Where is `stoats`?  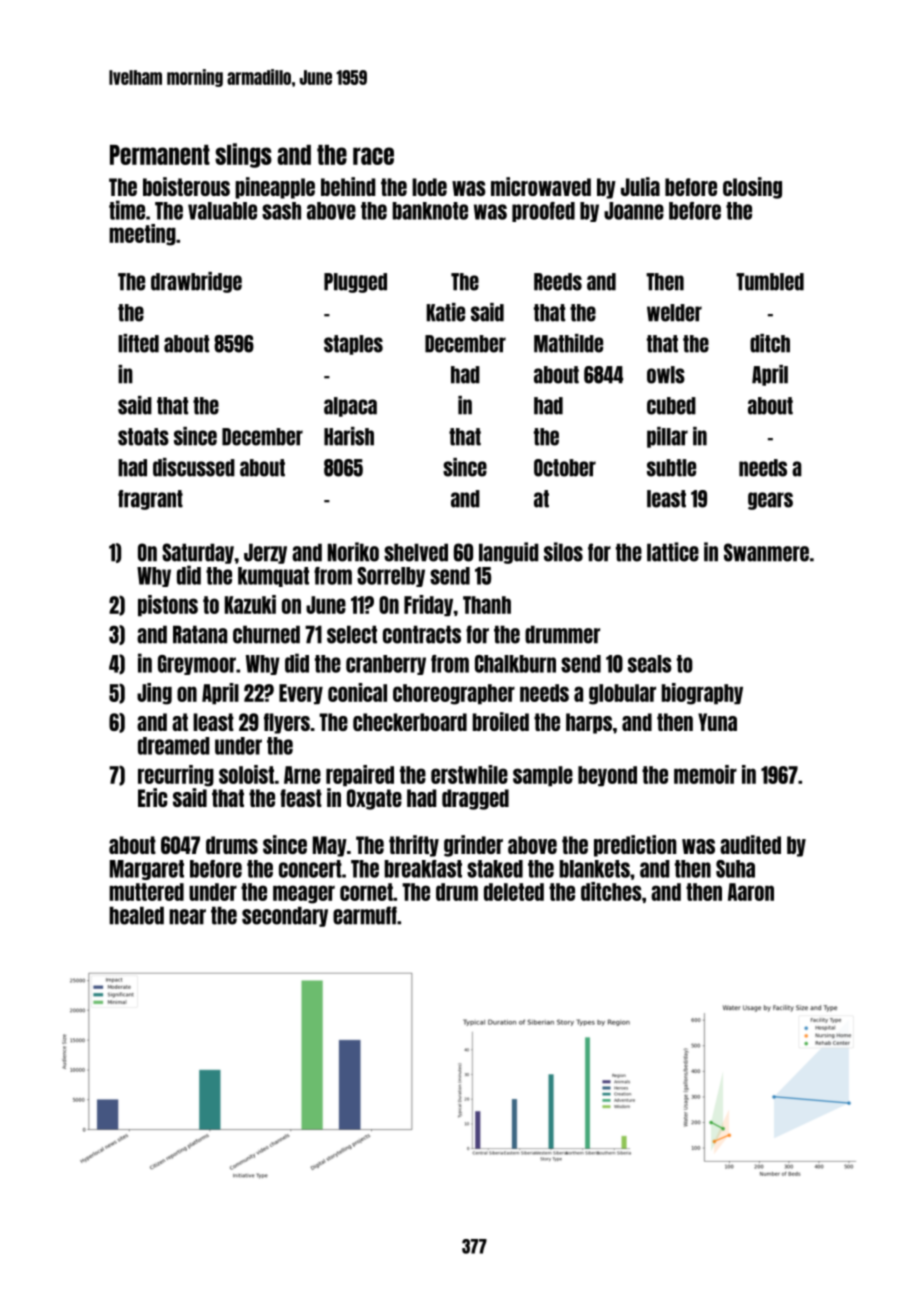
stoats is located at coordinates (143, 437).
